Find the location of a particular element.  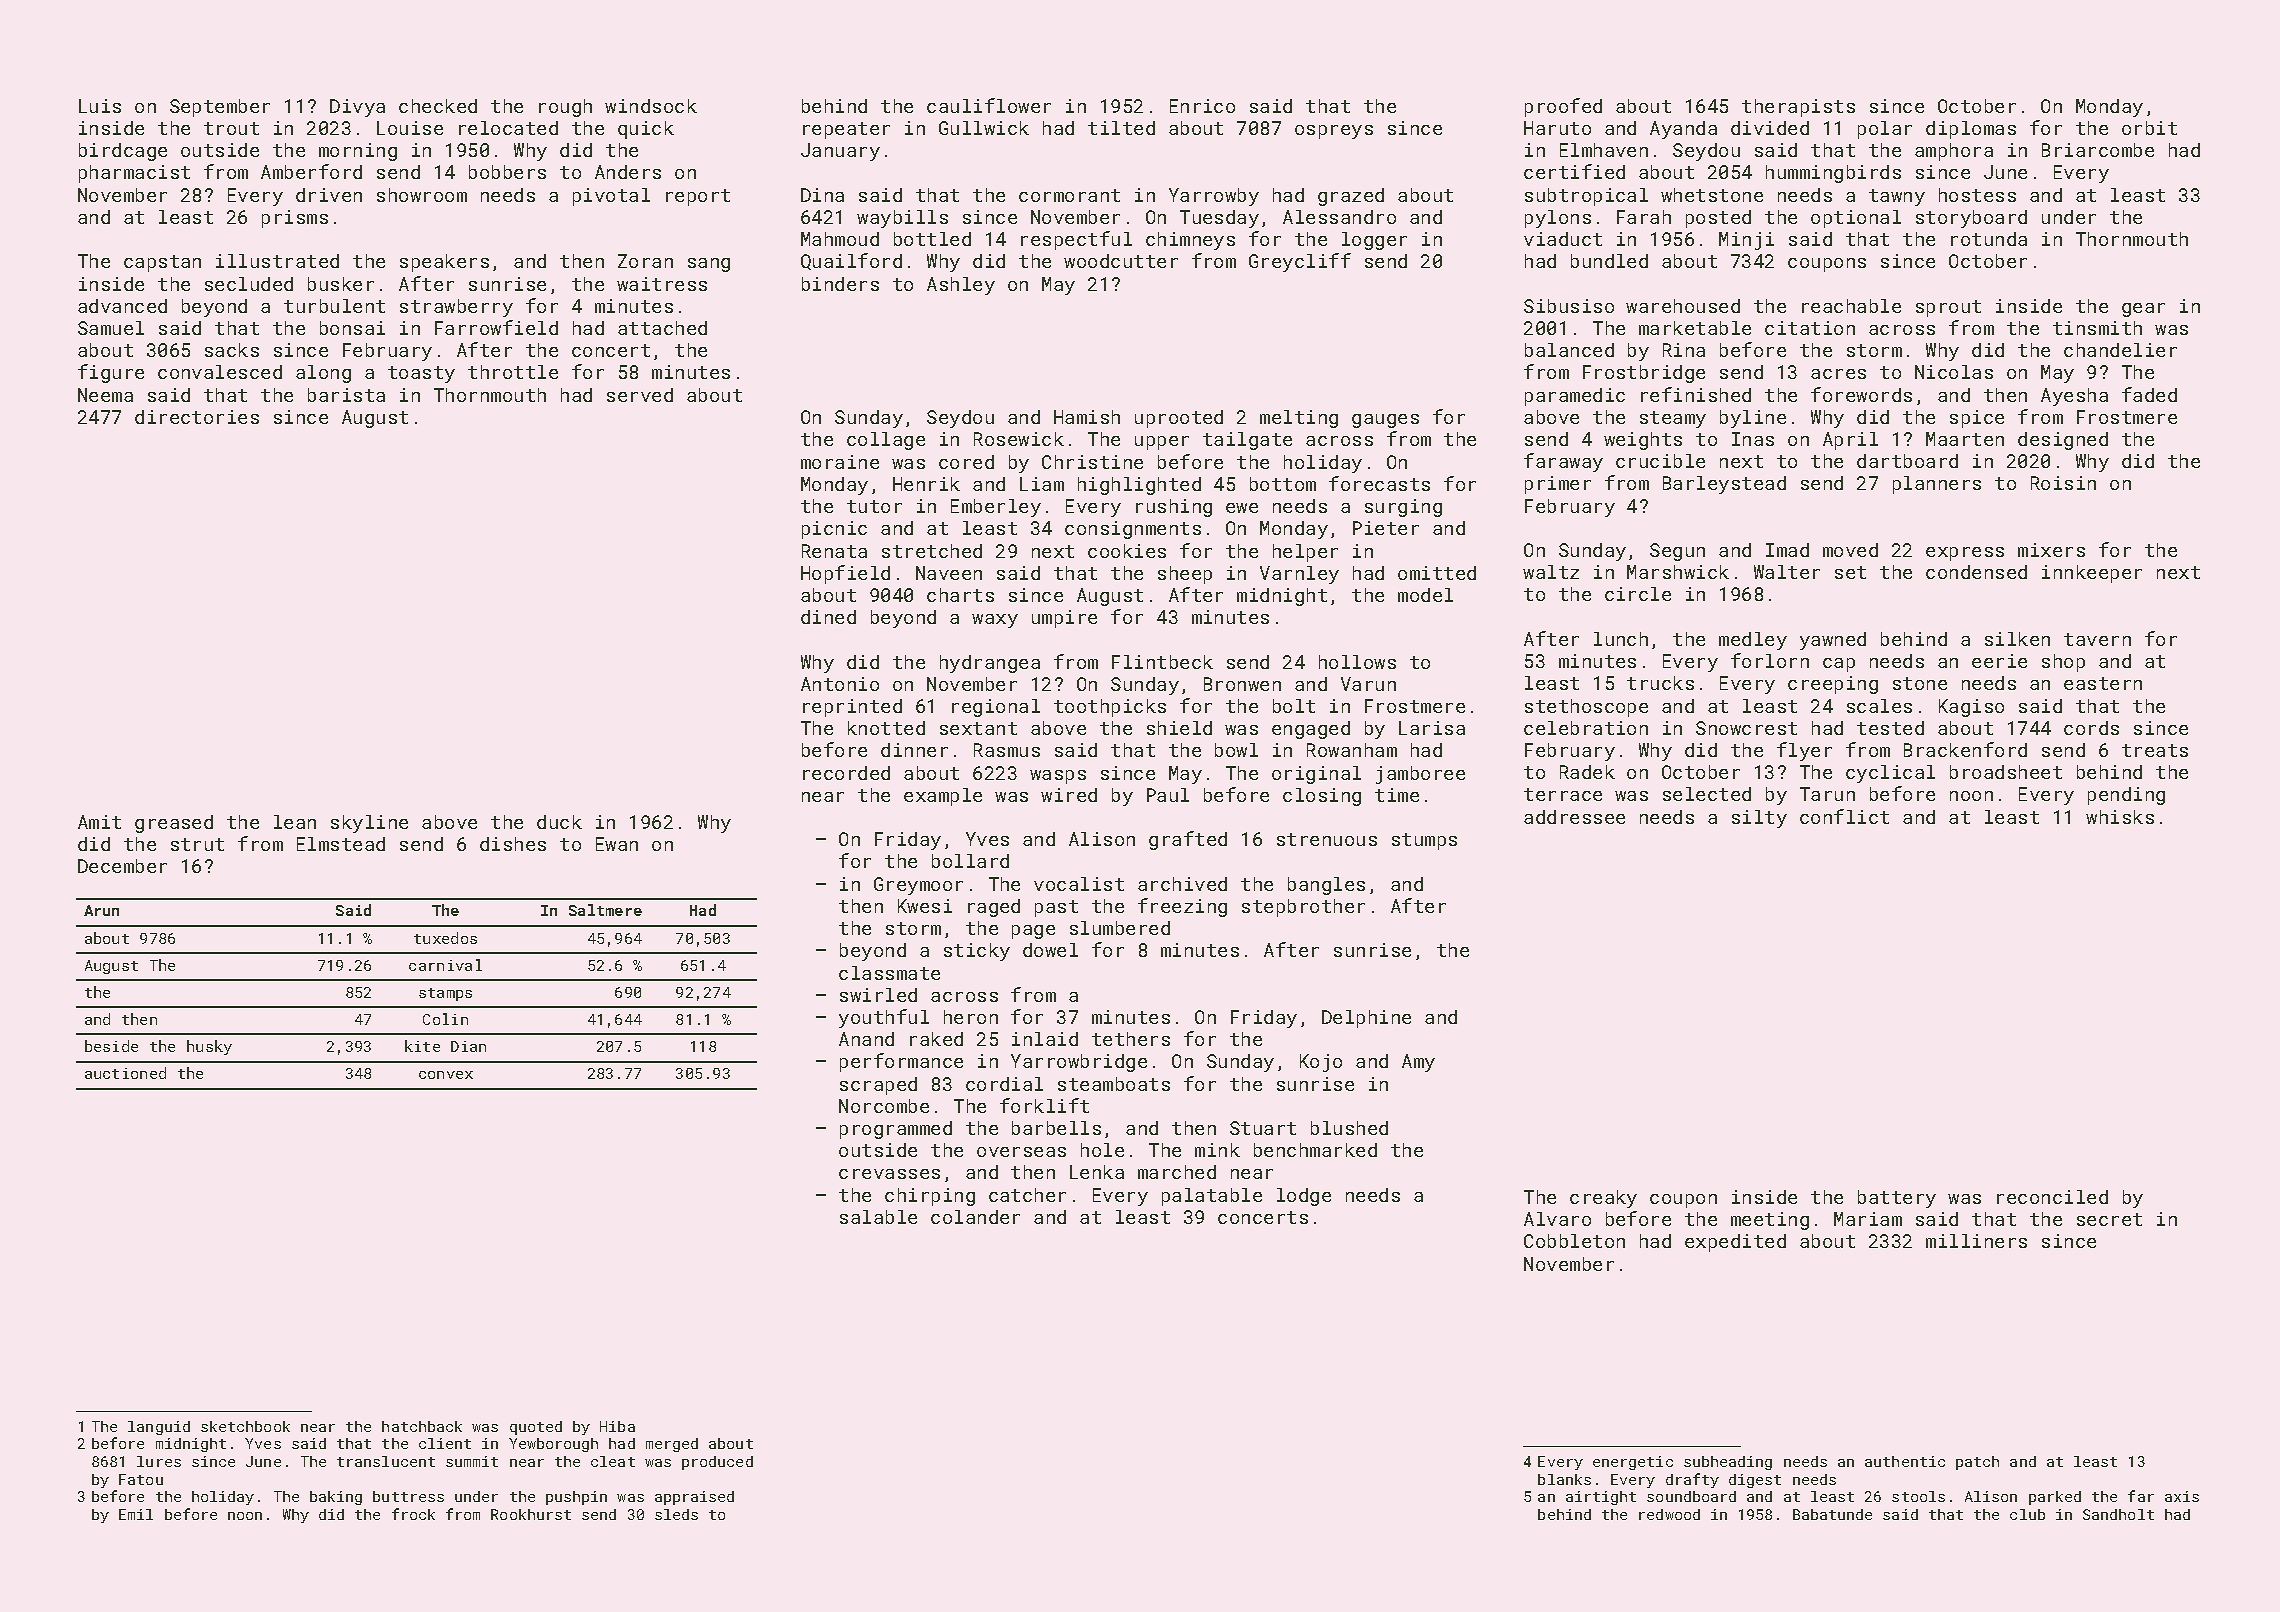

Amit is located at coordinates (99, 822).
